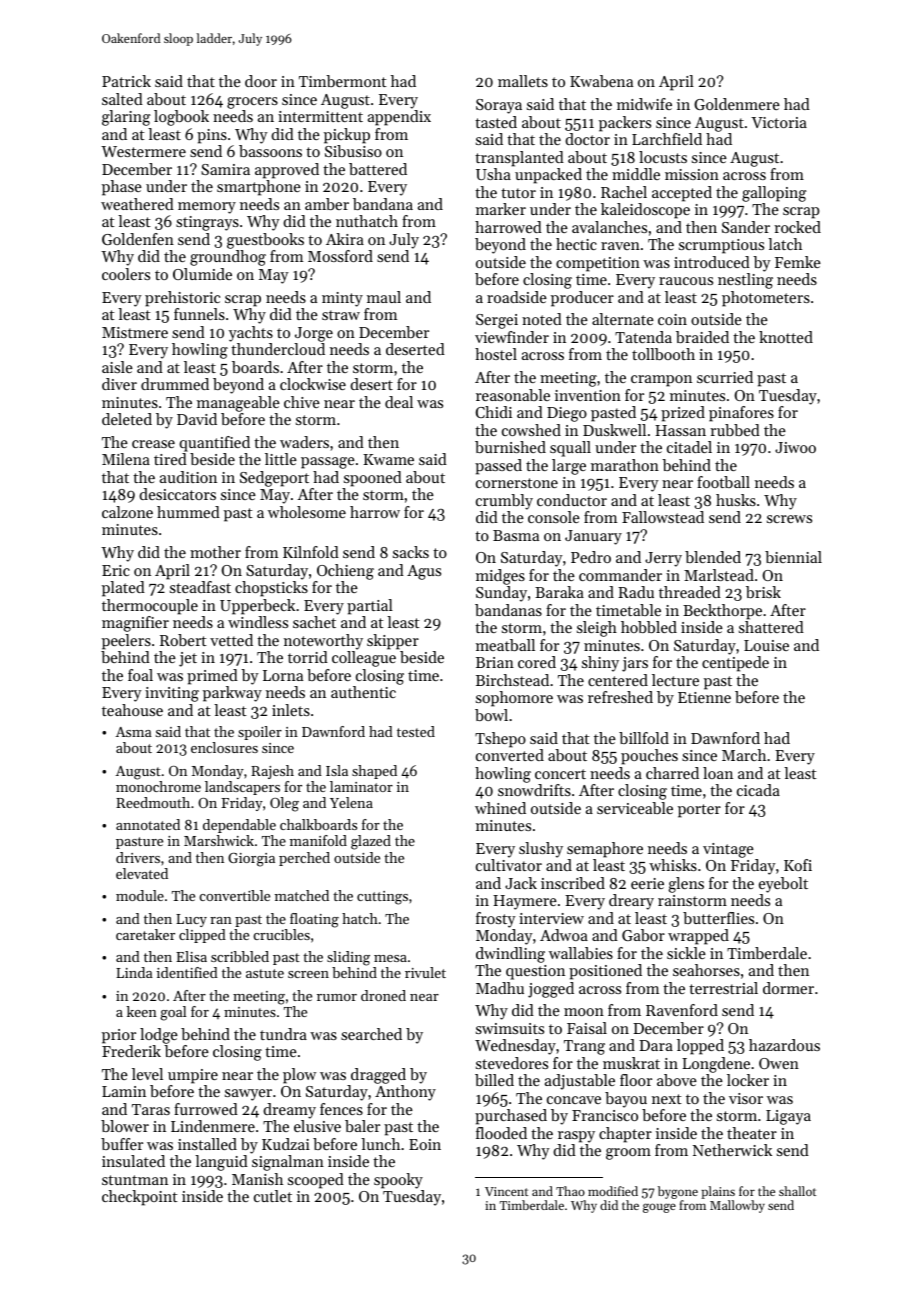 The image size is (924, 1314). Describe the element at coordinates (795, 447) in the image. I see `Jiwoo` at that location.
